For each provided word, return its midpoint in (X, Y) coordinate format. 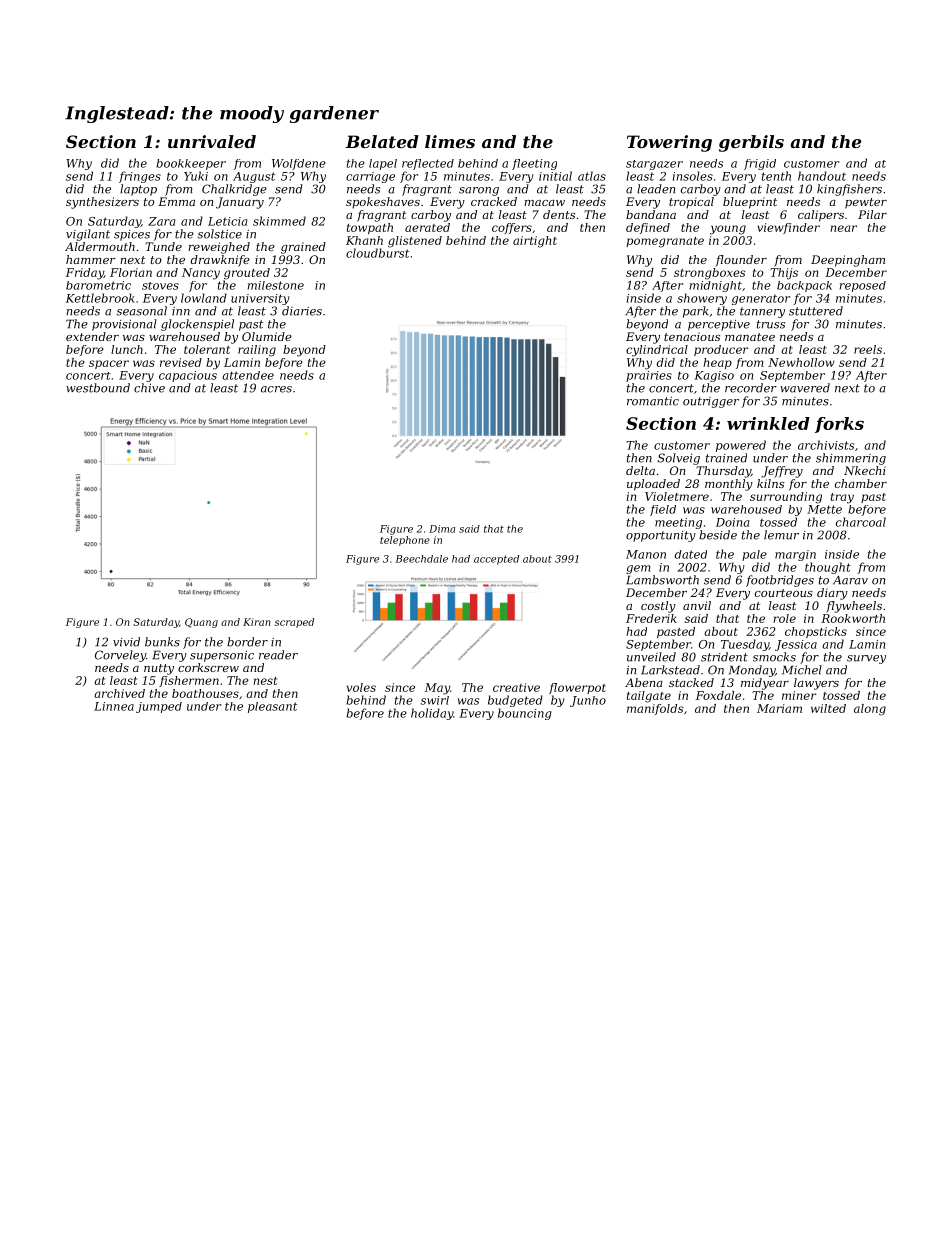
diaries (302, 311)
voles (361, 687)
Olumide (267, 336)
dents (559, 214)
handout (822, 176)
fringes (140, 177)
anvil (697, 605)
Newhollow (801, 362)
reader (278, 655)
